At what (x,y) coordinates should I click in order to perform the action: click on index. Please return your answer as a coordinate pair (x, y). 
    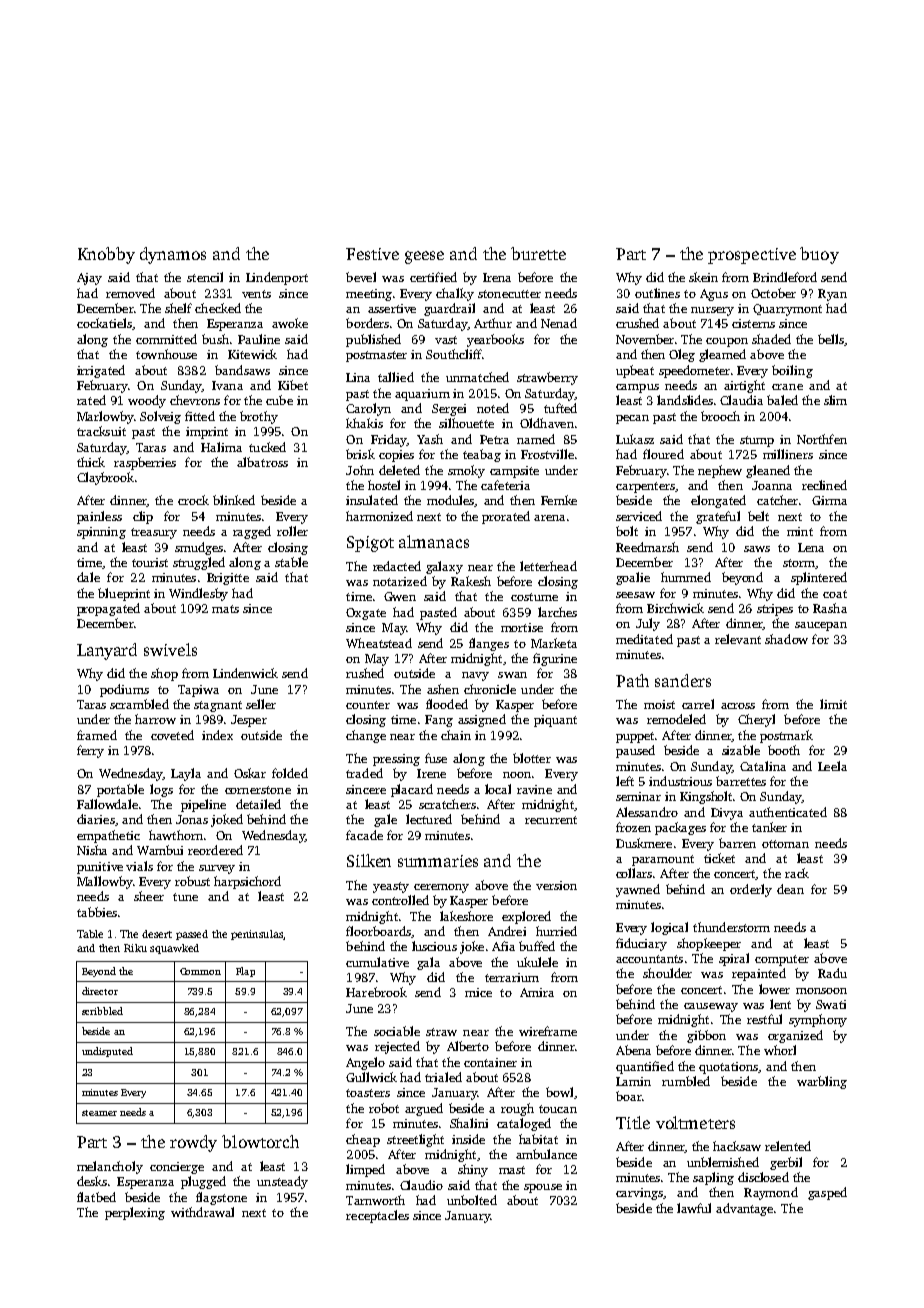
    Looking at the image, I should click on (217, 735).
